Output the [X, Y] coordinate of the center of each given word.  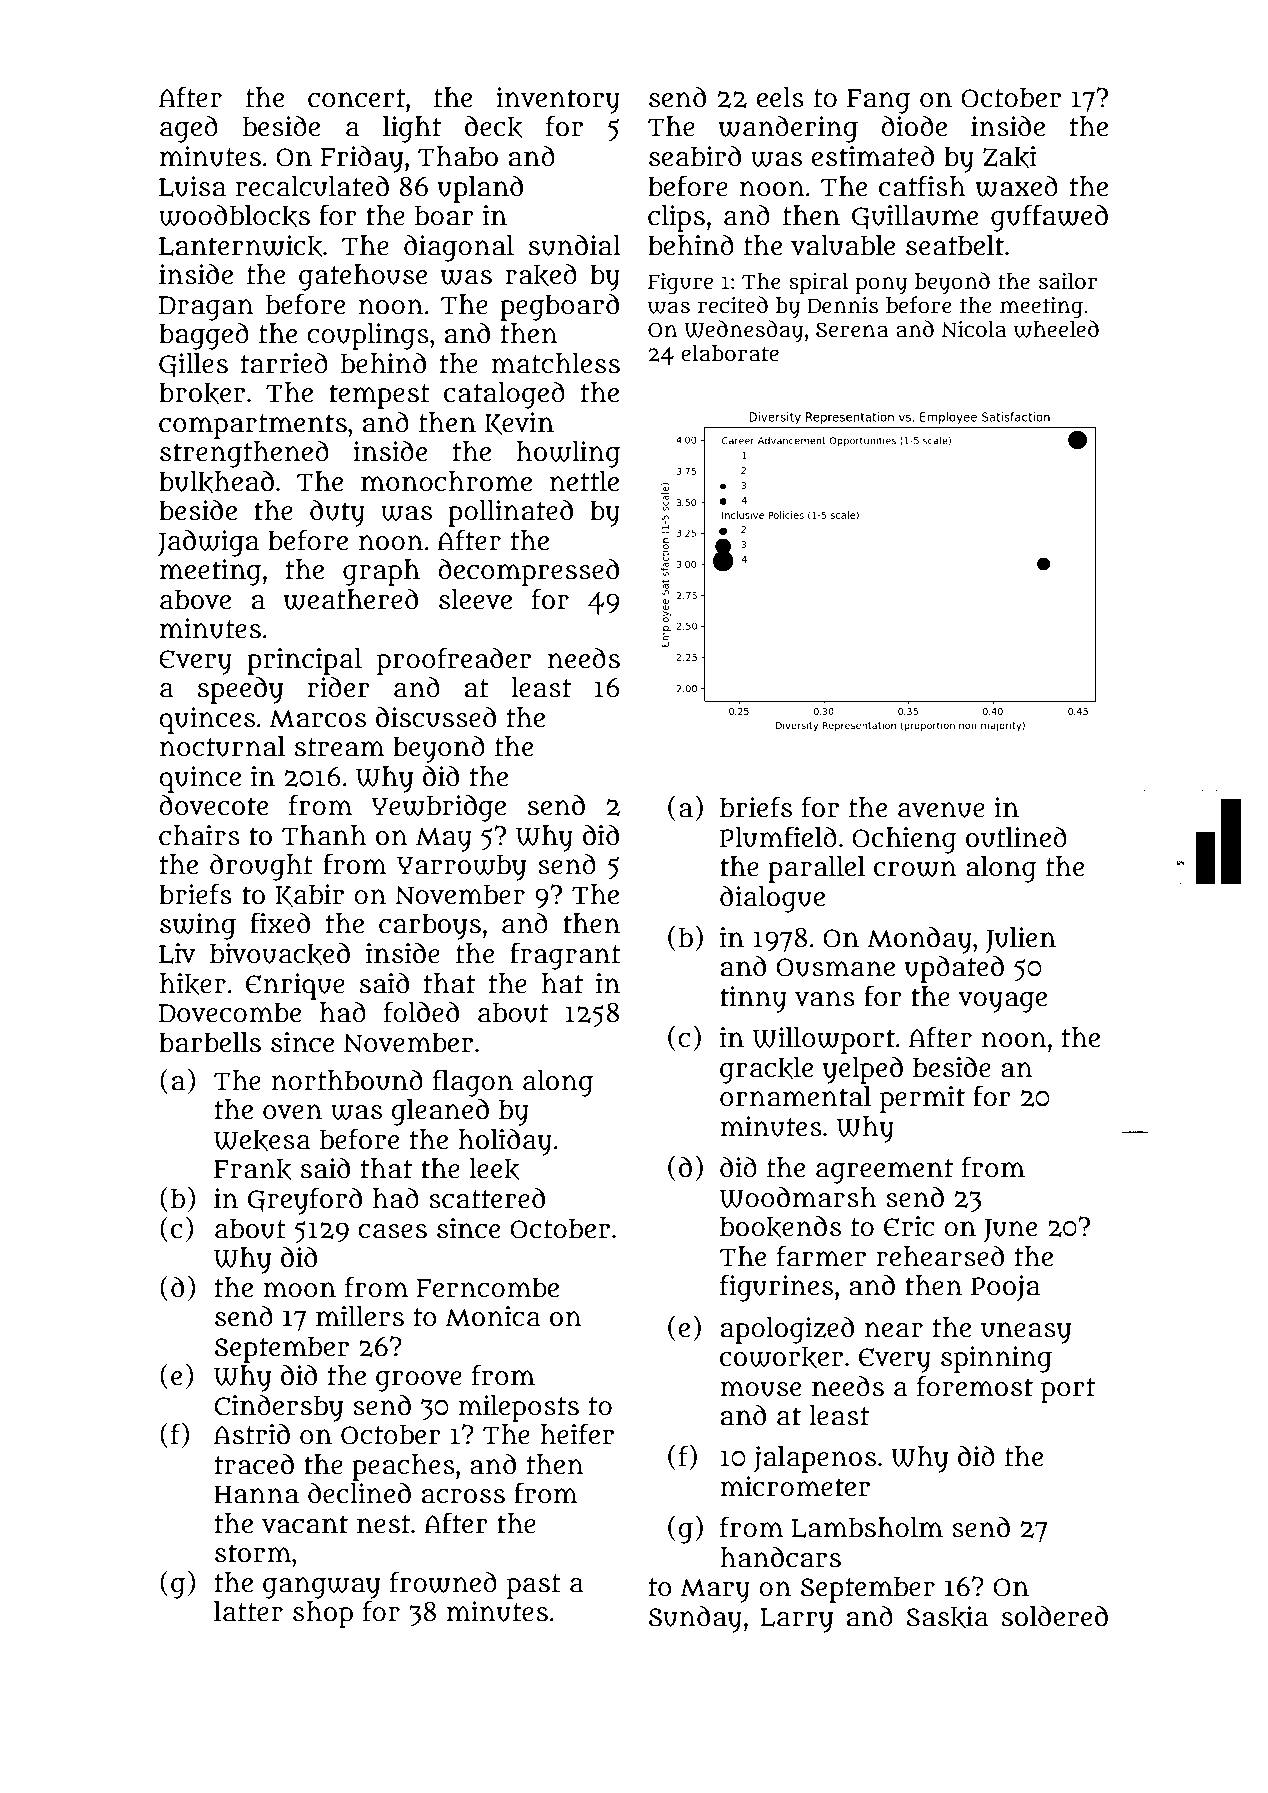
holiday [505, 1142]
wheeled [1056, 329]
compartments [253, 426]
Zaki [1010, 157]
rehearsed [940, 1256]
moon [299, 1290]
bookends [780, 1227]
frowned [443, 1582]
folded [421, 1012]
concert [356, 98]
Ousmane [835, 967]
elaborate [730, 353]
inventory [558, 100]
